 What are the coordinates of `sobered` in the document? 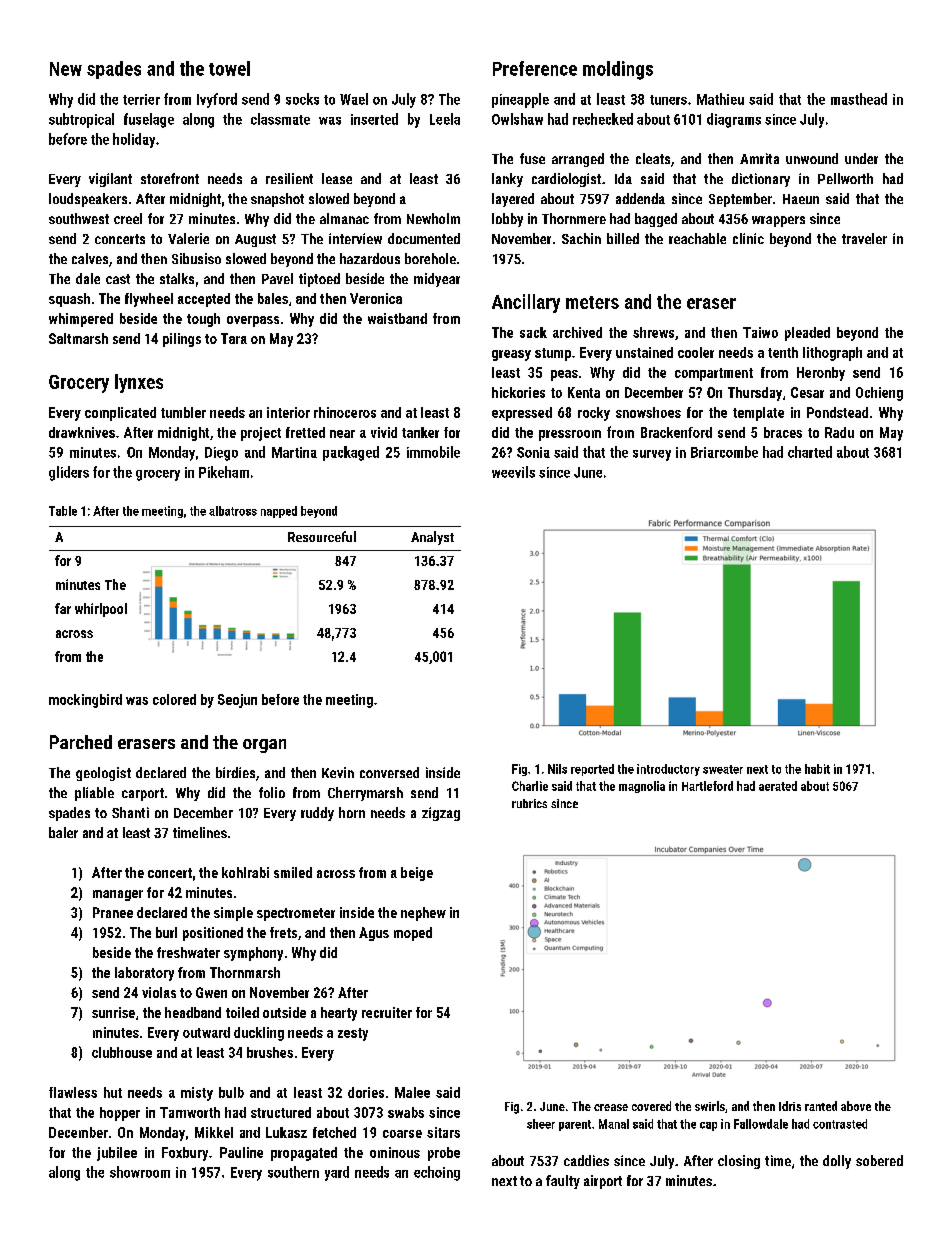 It's located at (879, 1160).
